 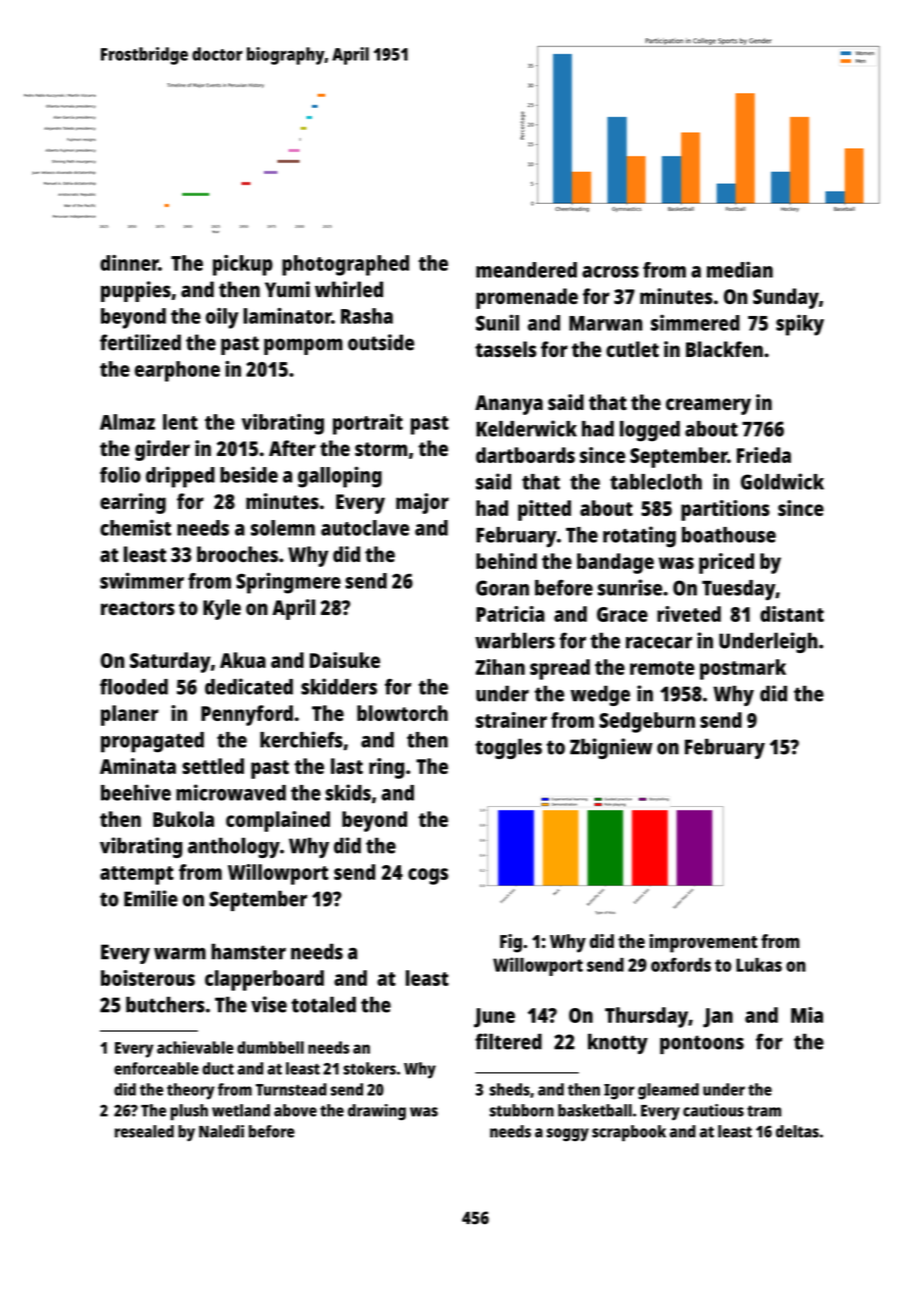 What do you see at coordinates (743, 669) in the screenshot?
I see `postmark` at bounding box center [743, 669].
